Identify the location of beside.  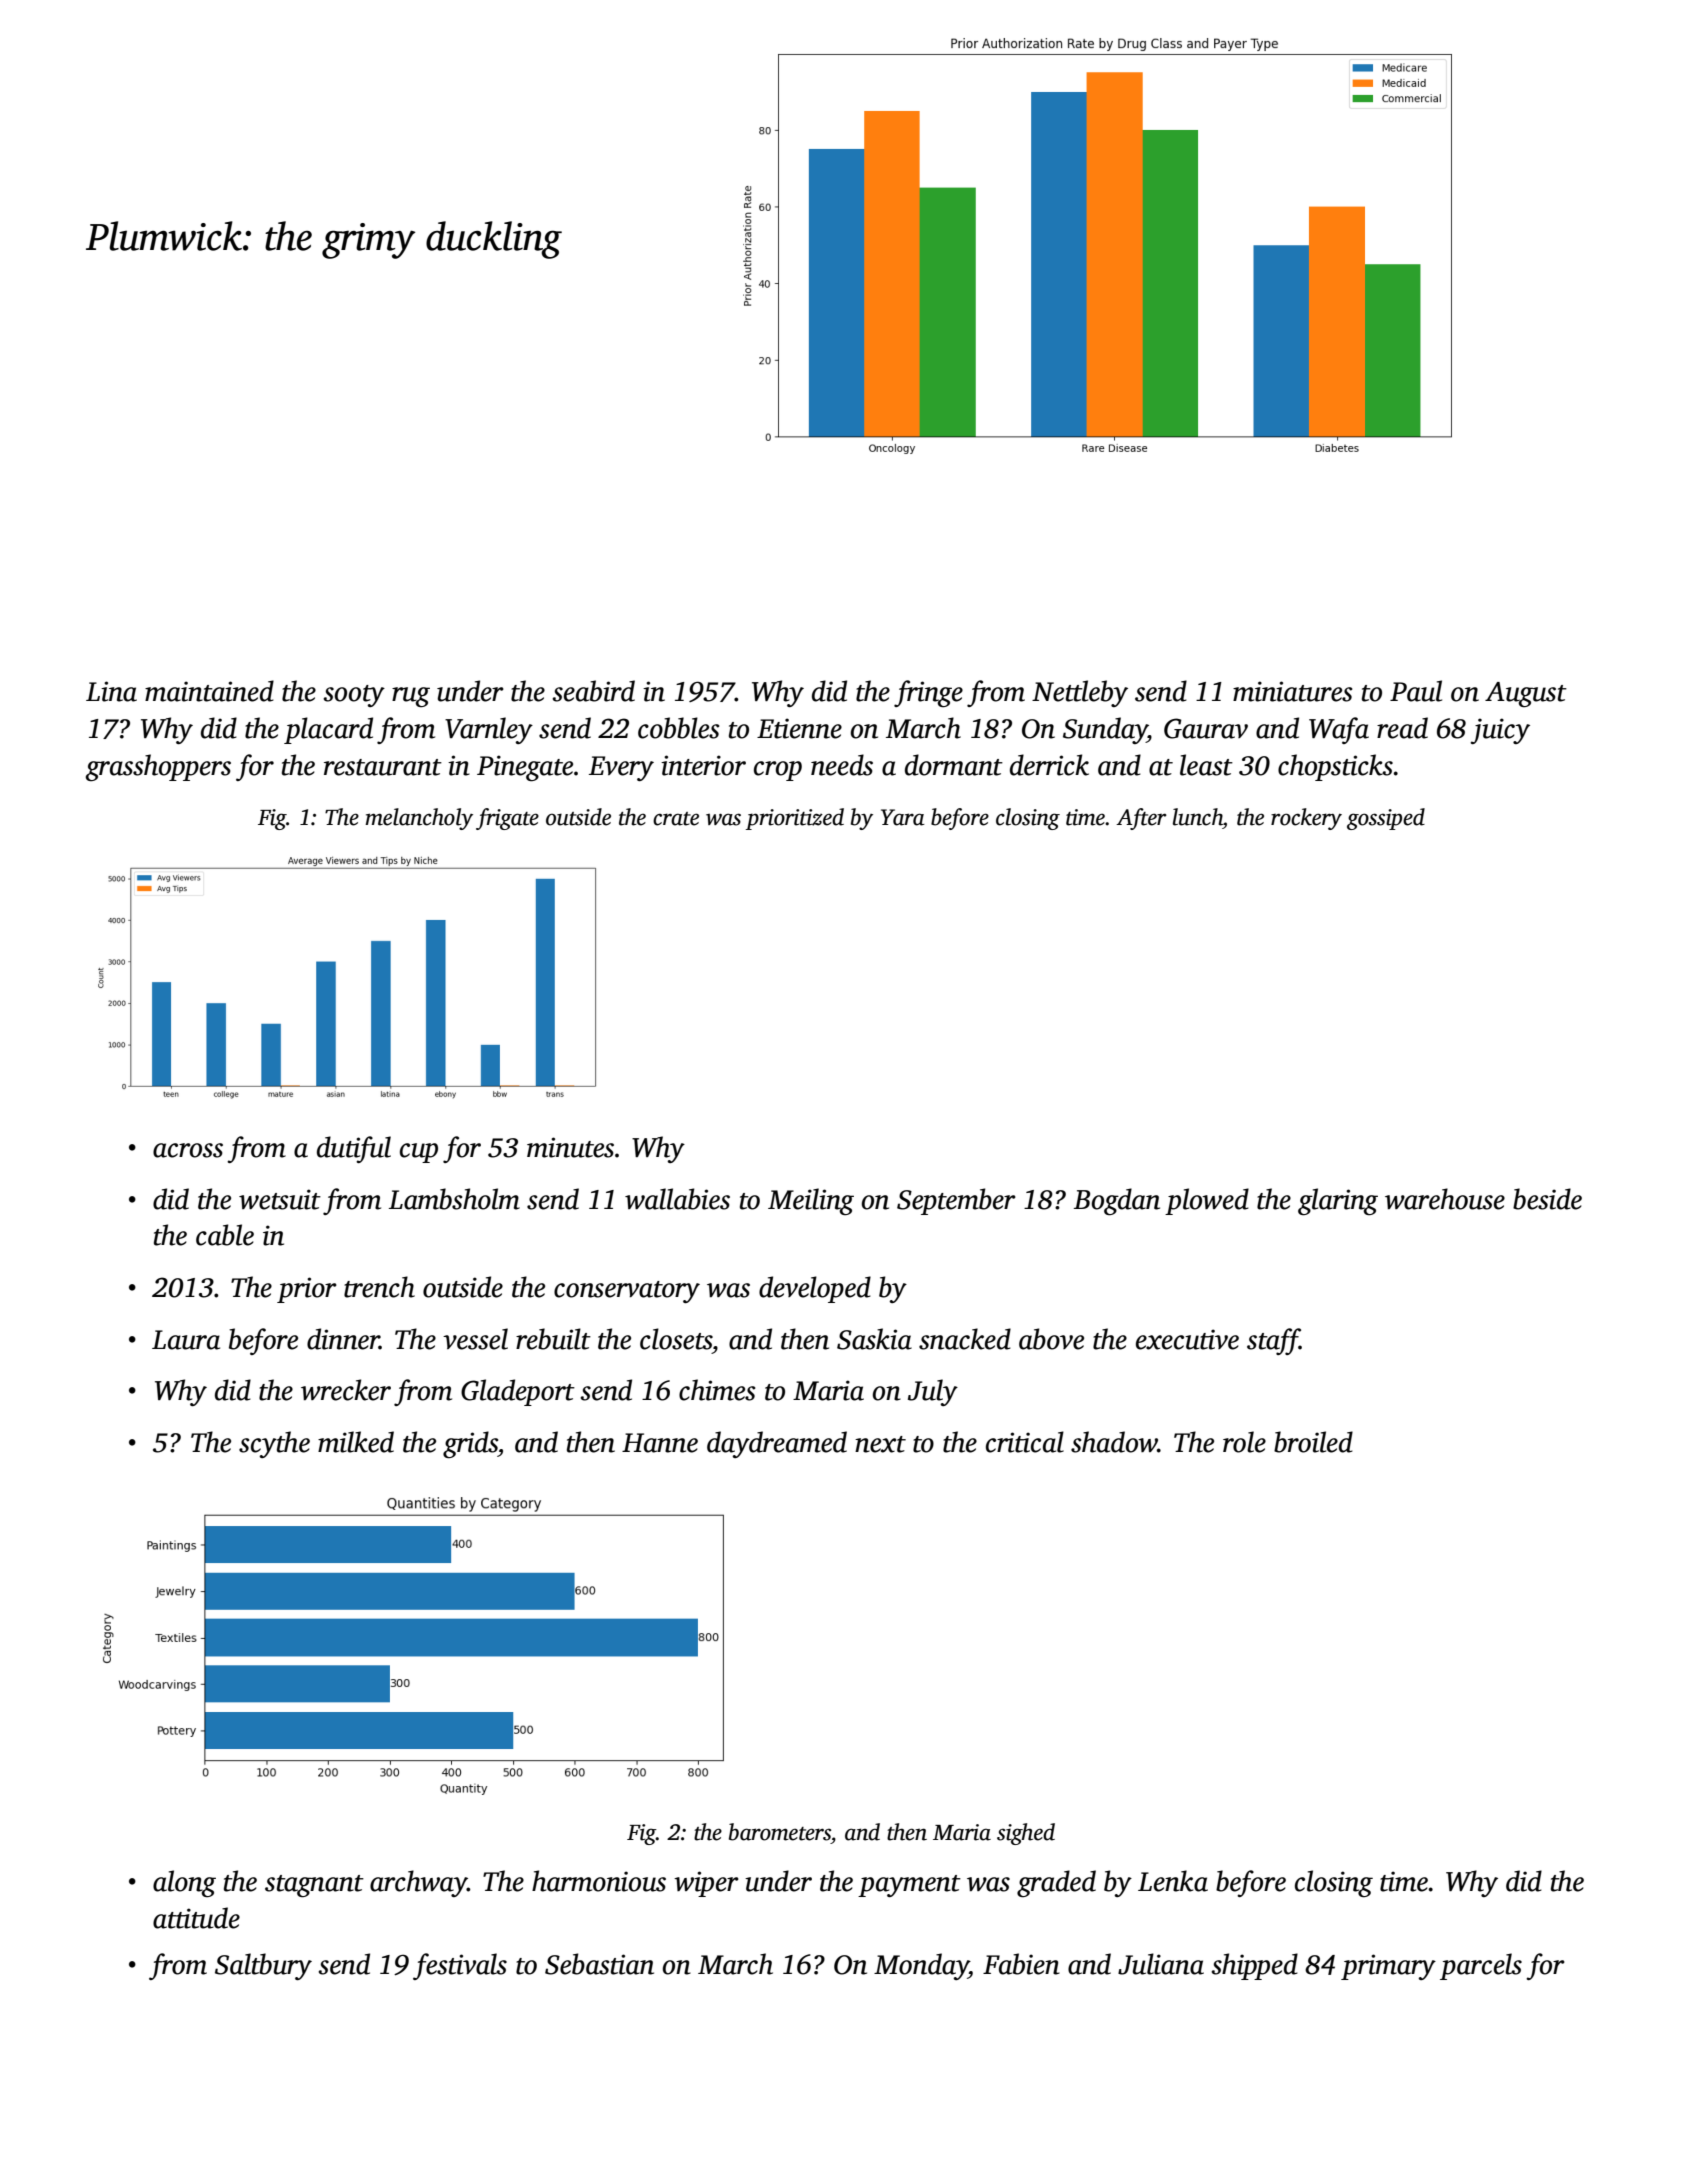
(1547, 1199).
